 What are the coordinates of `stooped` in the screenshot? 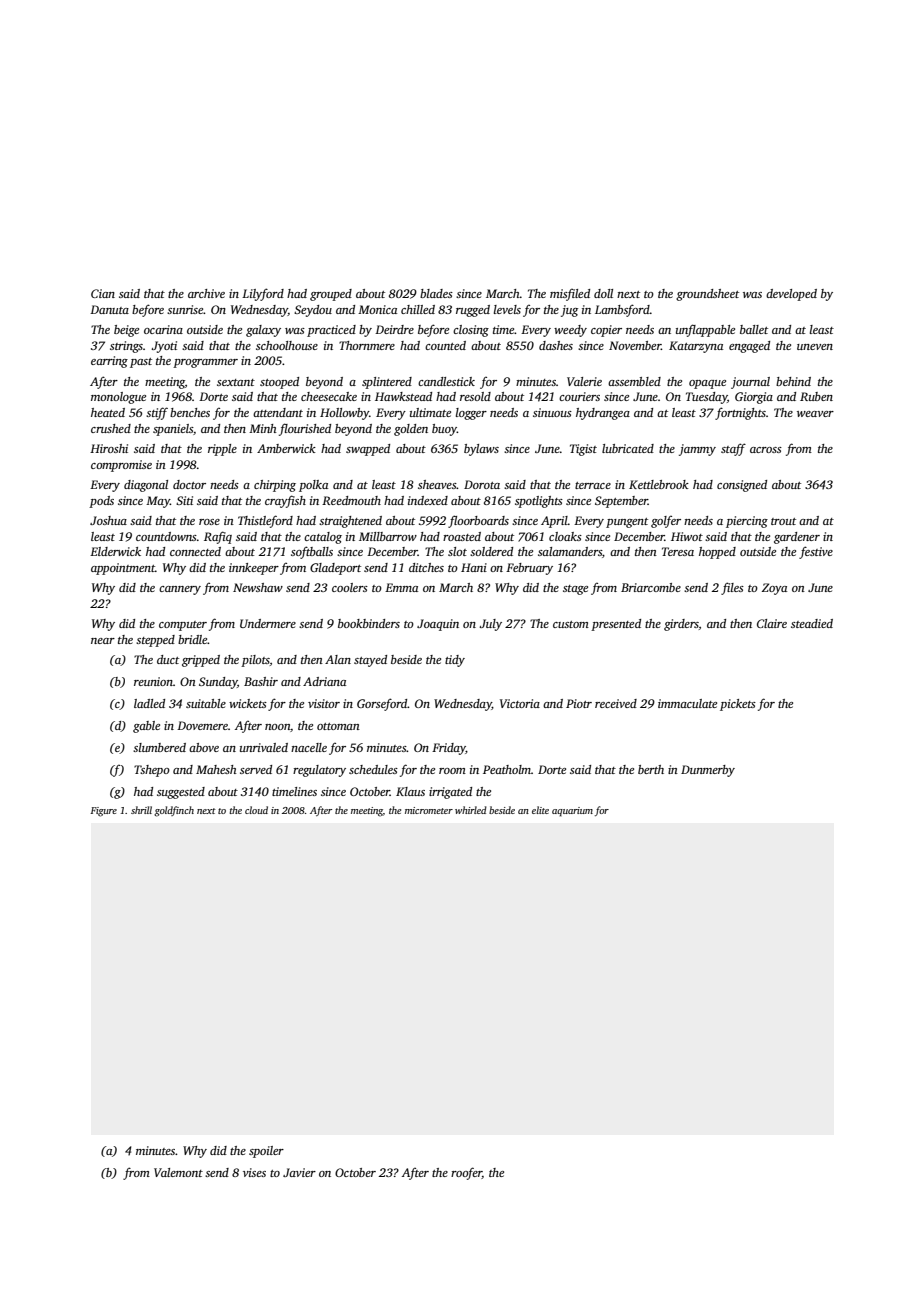 It's located at (279, 383).
